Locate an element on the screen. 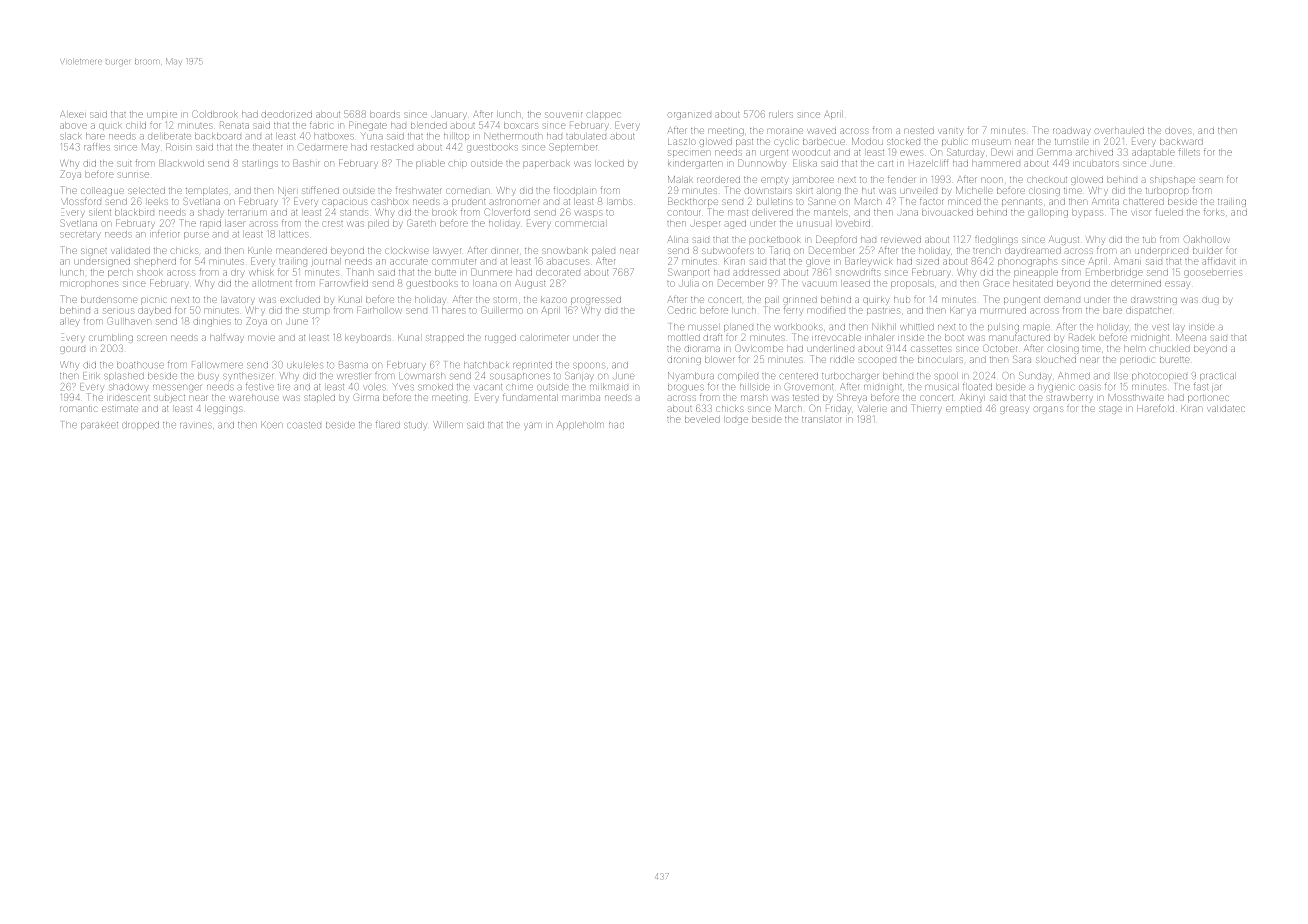  Kanya is located at coordinates (963, 311).
